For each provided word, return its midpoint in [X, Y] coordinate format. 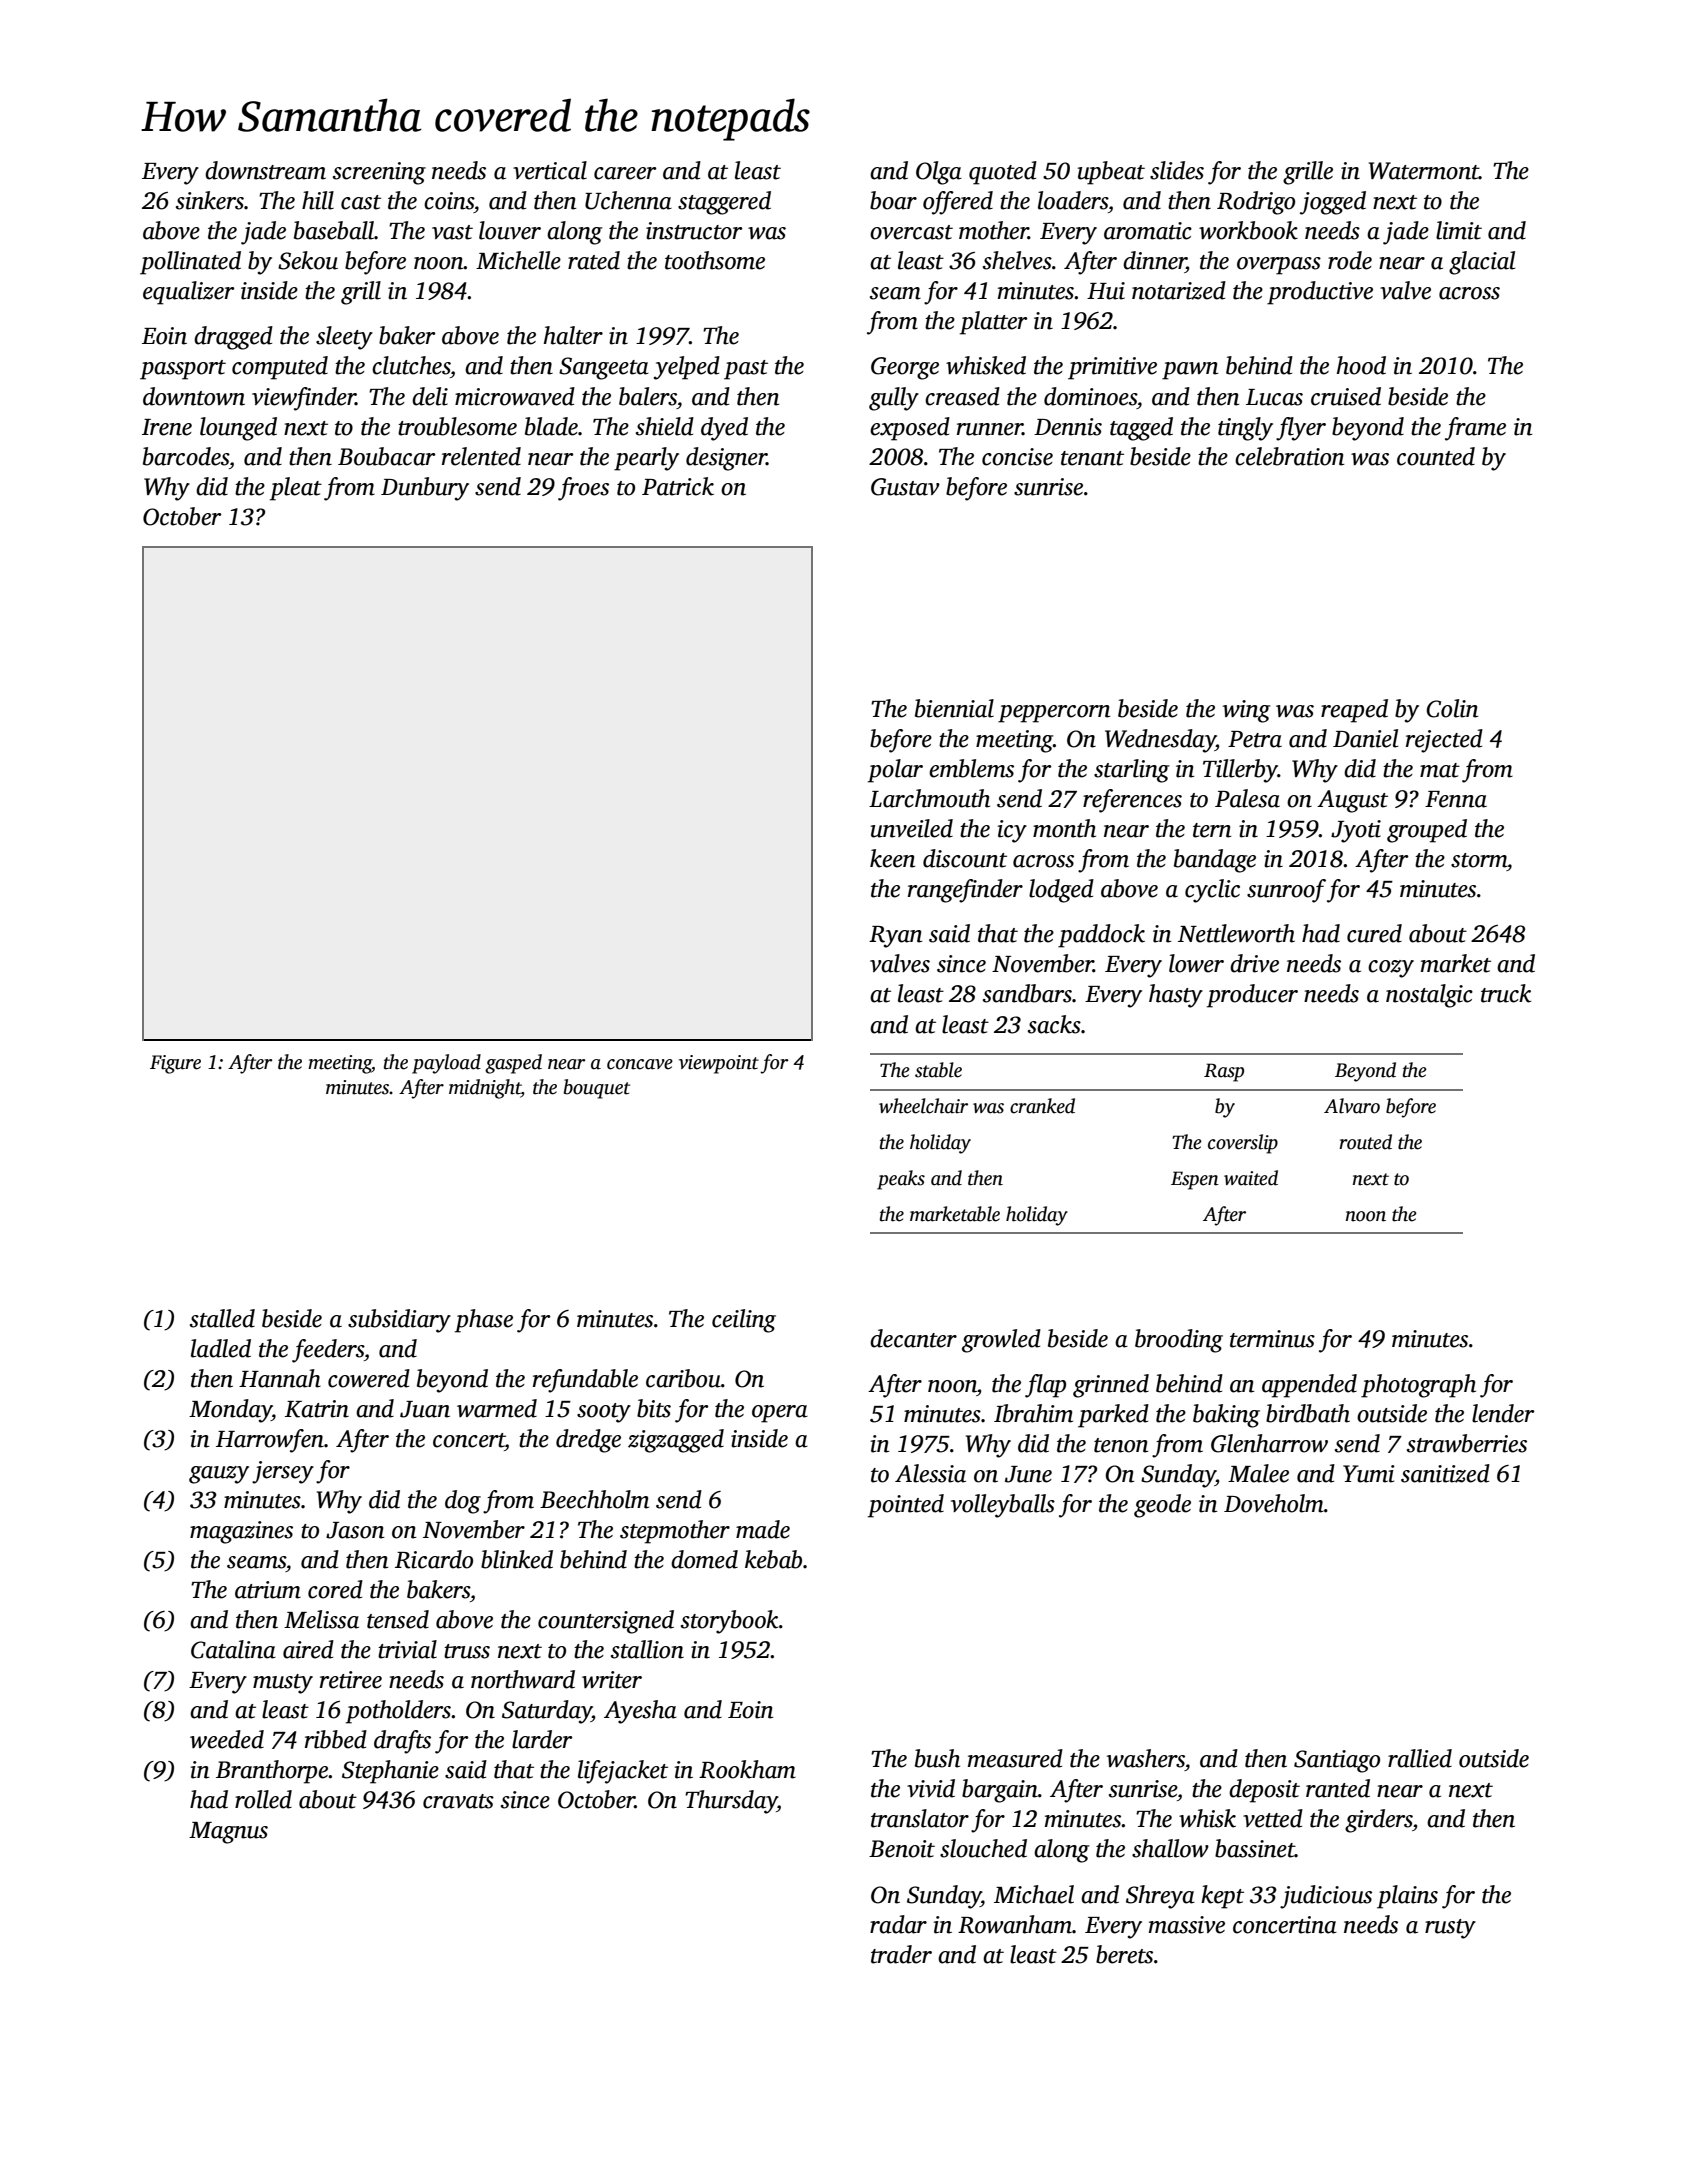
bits [654, 1408]
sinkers [210, 200]
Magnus [228, 1833]
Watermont [1424, 171]
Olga [939, 173]
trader [901, 1954]
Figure [175, 1064]
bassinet [1255, 1848]
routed [1365, 1142]
